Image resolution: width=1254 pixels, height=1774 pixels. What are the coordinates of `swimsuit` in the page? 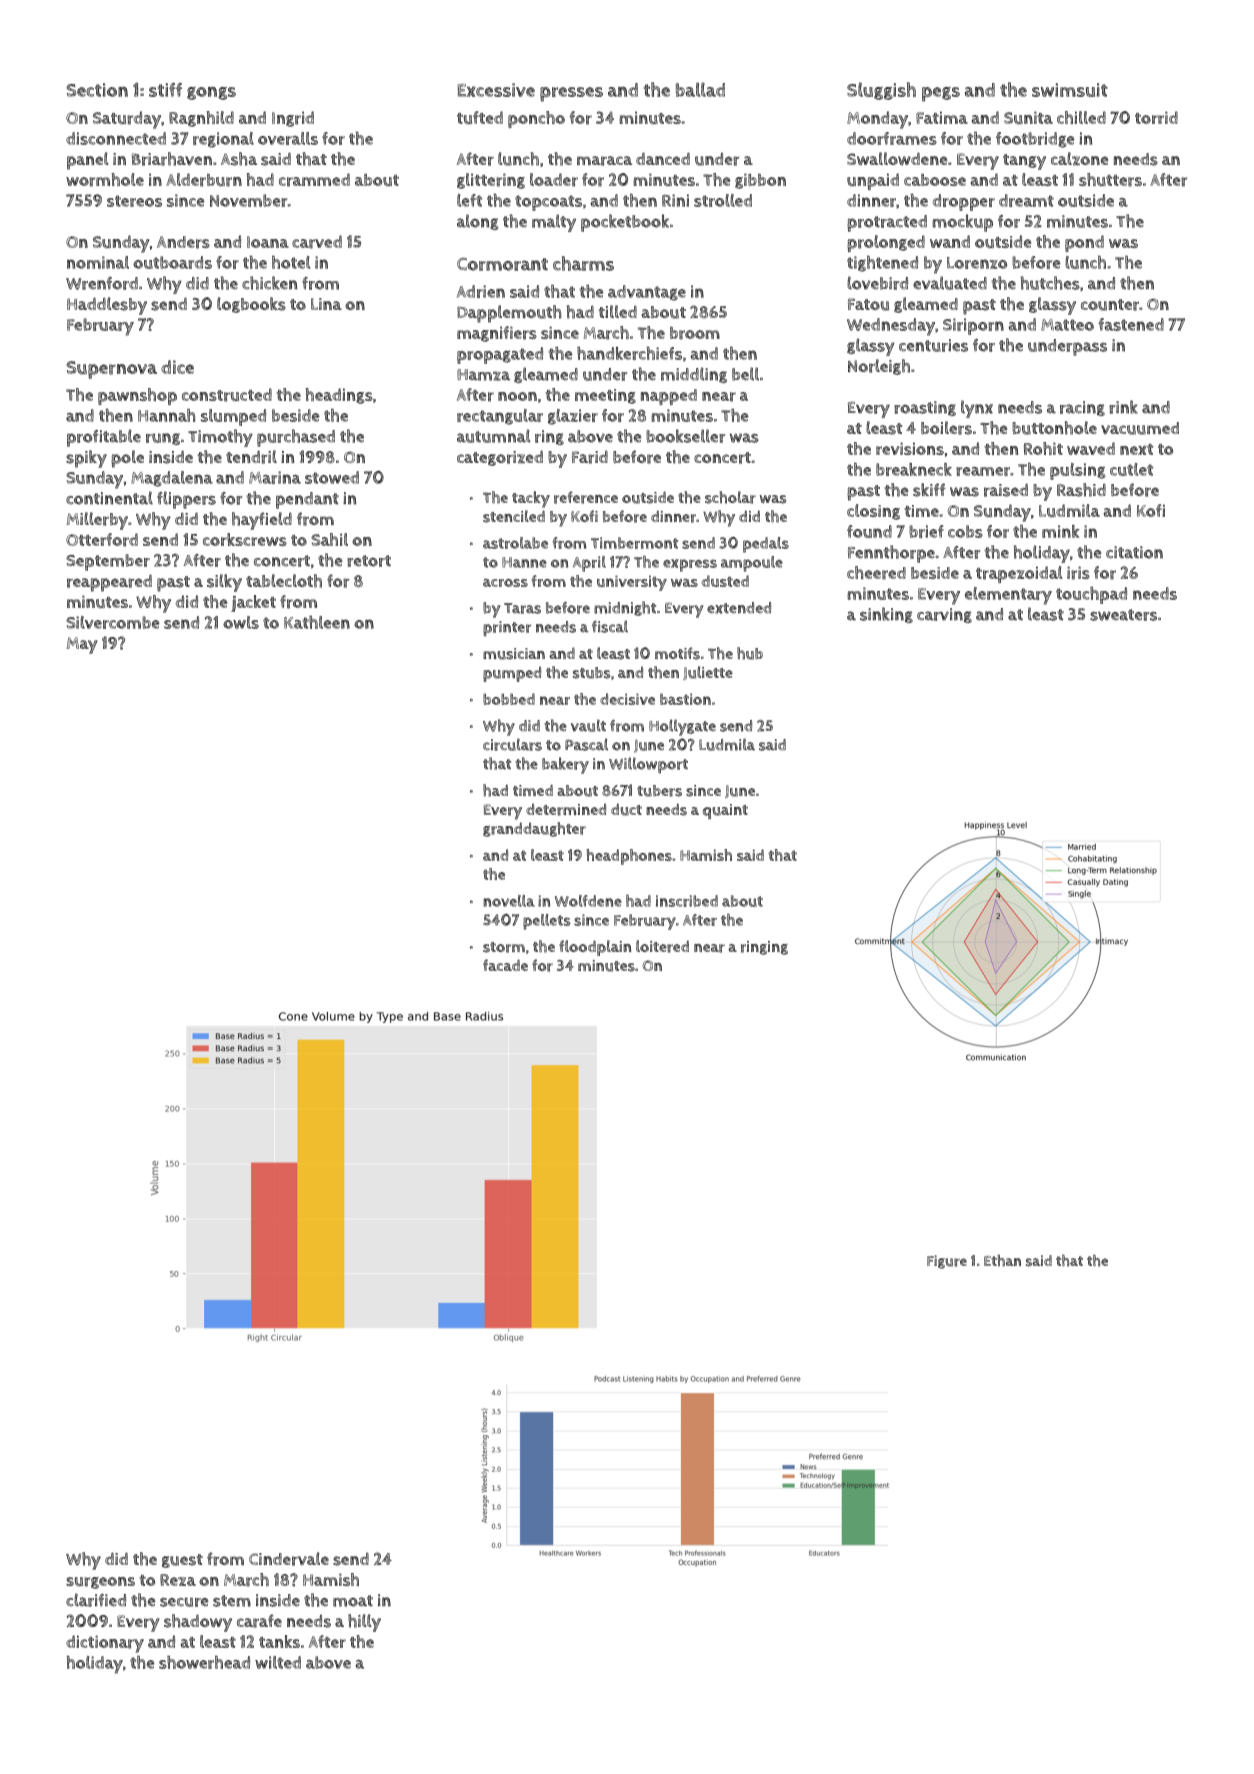 It's located at (1070, 90).
